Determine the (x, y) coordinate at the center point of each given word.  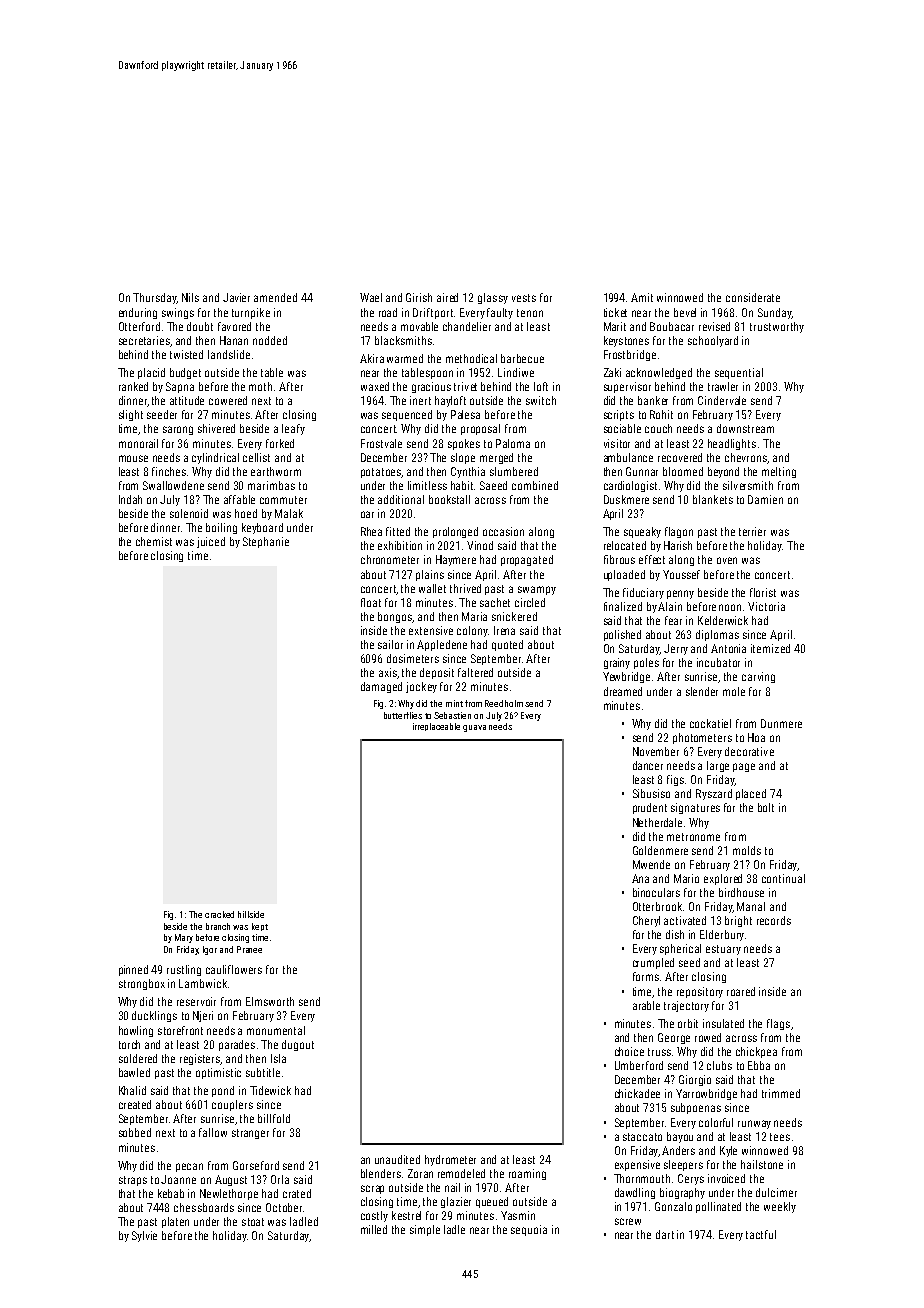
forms (646, 976)
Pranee (249, 949)
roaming (527, 1174)
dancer (648, 765)
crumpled (653, 963)
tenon (530, 313)
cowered (228, 400)
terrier (752, 531)
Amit (642, 297)
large (718, 766)
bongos (395, 617)
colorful (716, 1122)
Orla (280, 1179)
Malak (289, 513)
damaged (381, 687)
